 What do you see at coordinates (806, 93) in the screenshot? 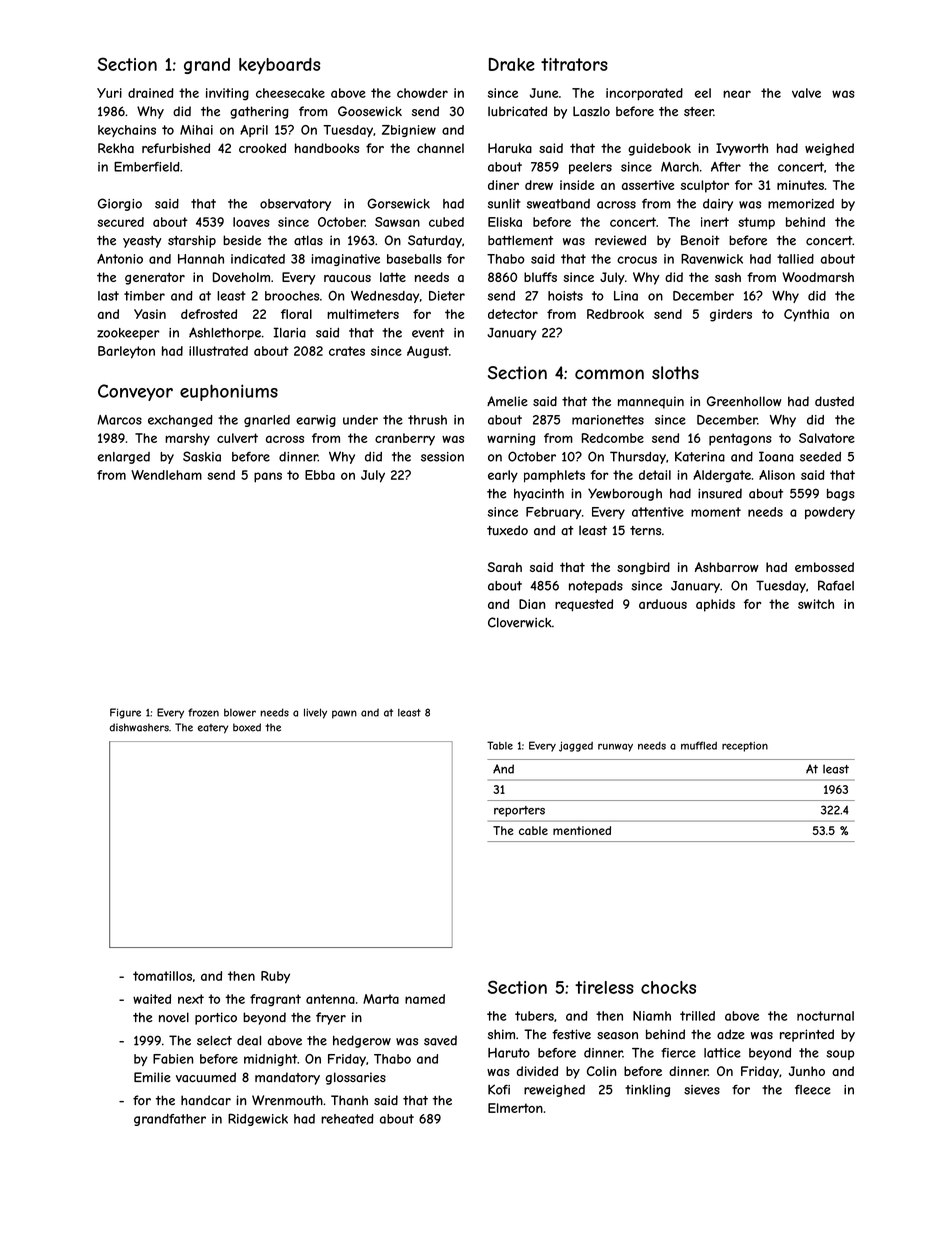
I see `valve` at bounding box center [806, 93].
